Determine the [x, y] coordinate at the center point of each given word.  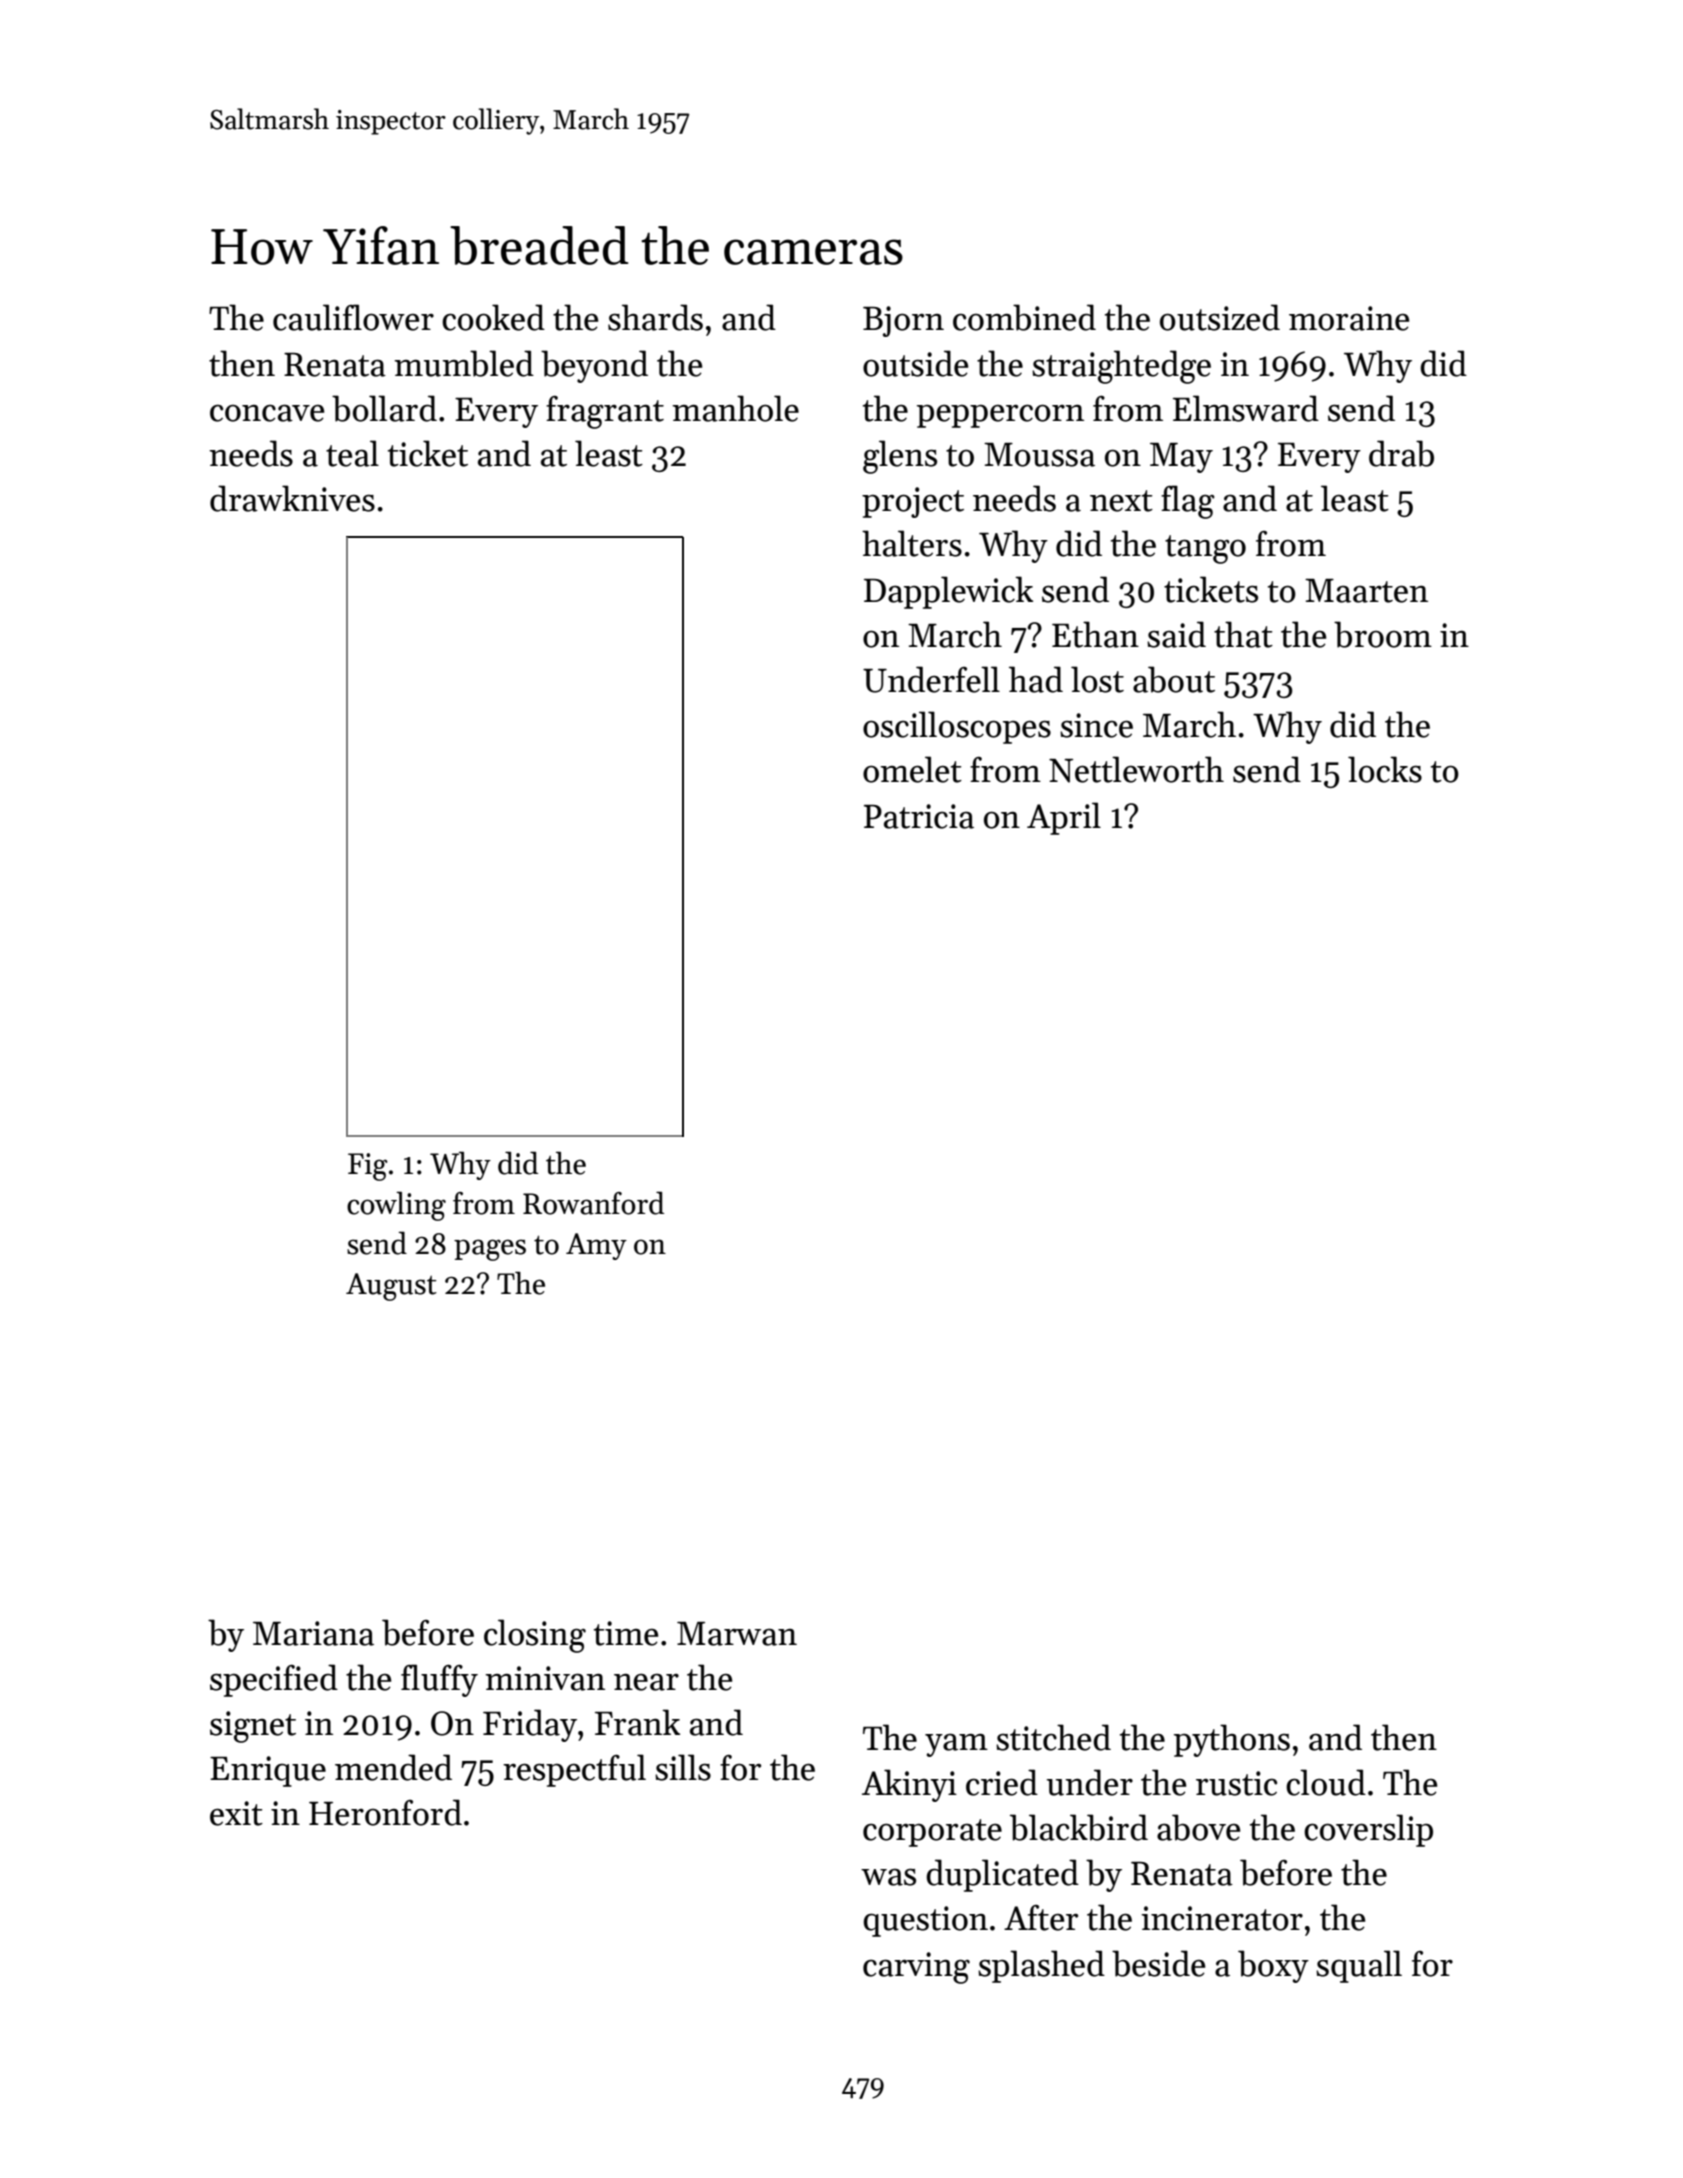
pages [490, 1250]
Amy [596, 1246]
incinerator [1222, 1918]
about [1174, 679]
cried [1002, 1782]
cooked [493, 317]
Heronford [385, 1812]
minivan [545, 1678]
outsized [1220, 317]
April [1064, 818]
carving [916, 1968]
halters [912, 543]
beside [1158, 1963]
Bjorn [903, 321]
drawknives [292, 498]
